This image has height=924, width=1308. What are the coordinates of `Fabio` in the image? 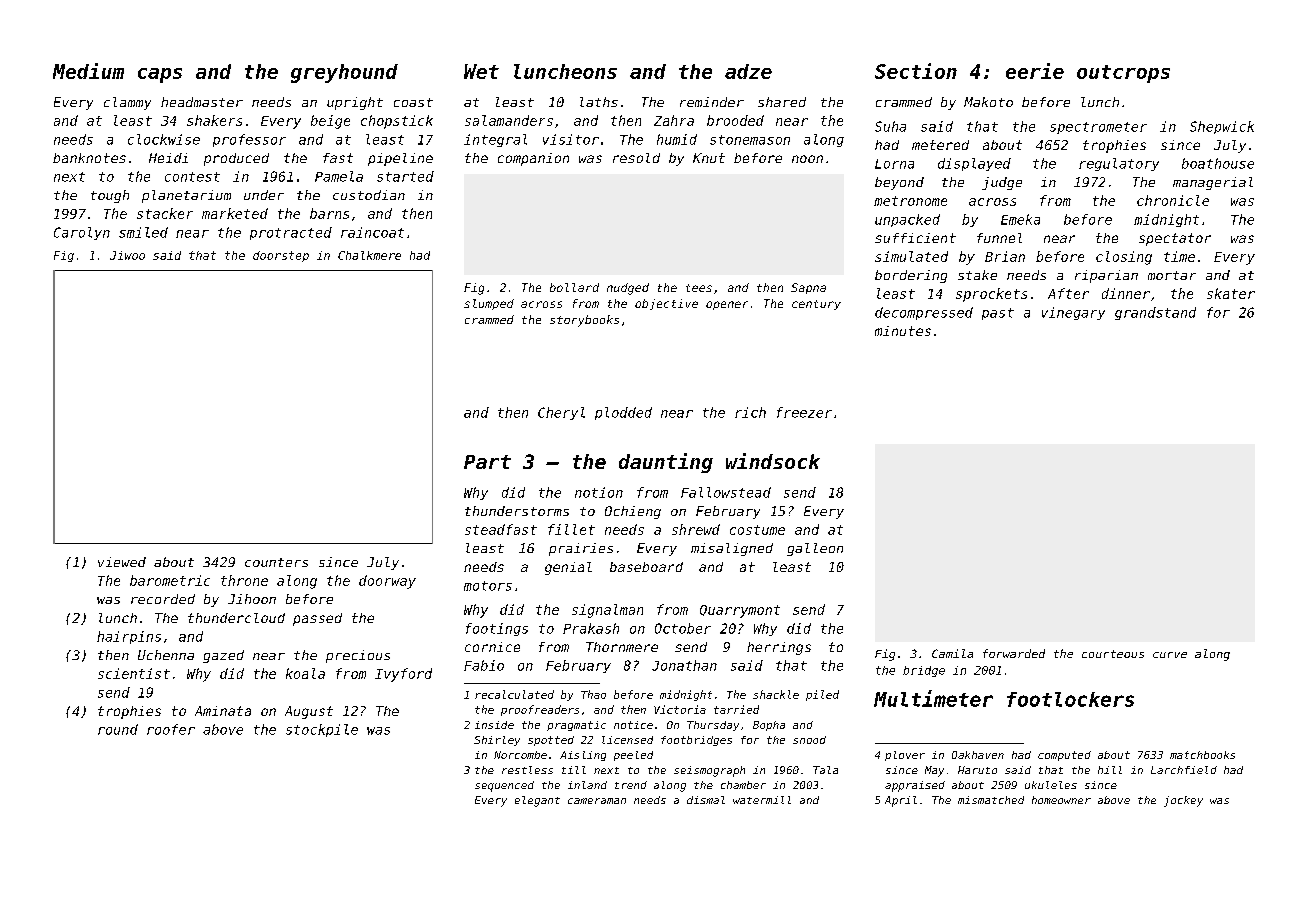 It's located at (484, 665).
